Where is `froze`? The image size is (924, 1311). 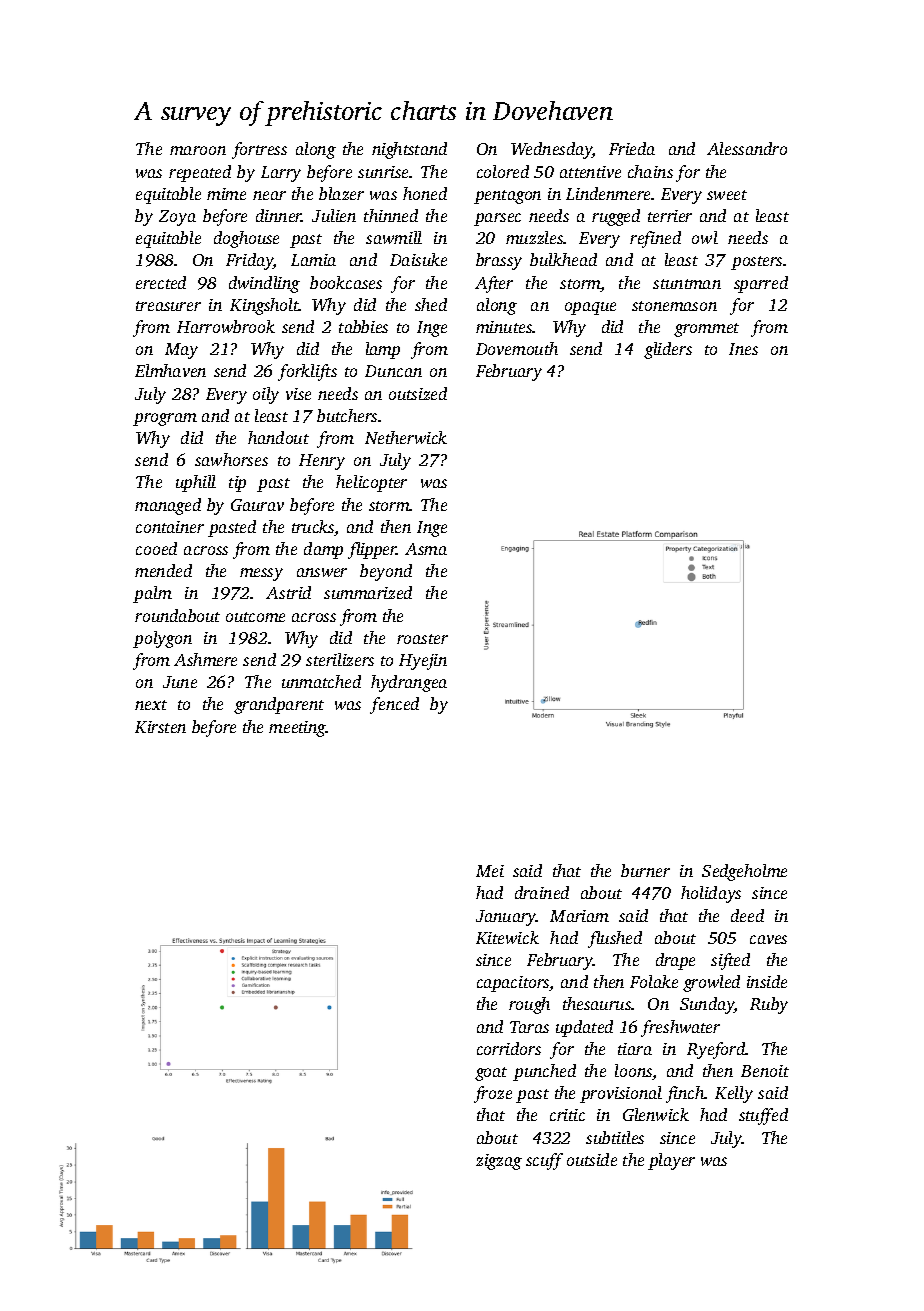
froze is located at coordinates (493, 1094).
